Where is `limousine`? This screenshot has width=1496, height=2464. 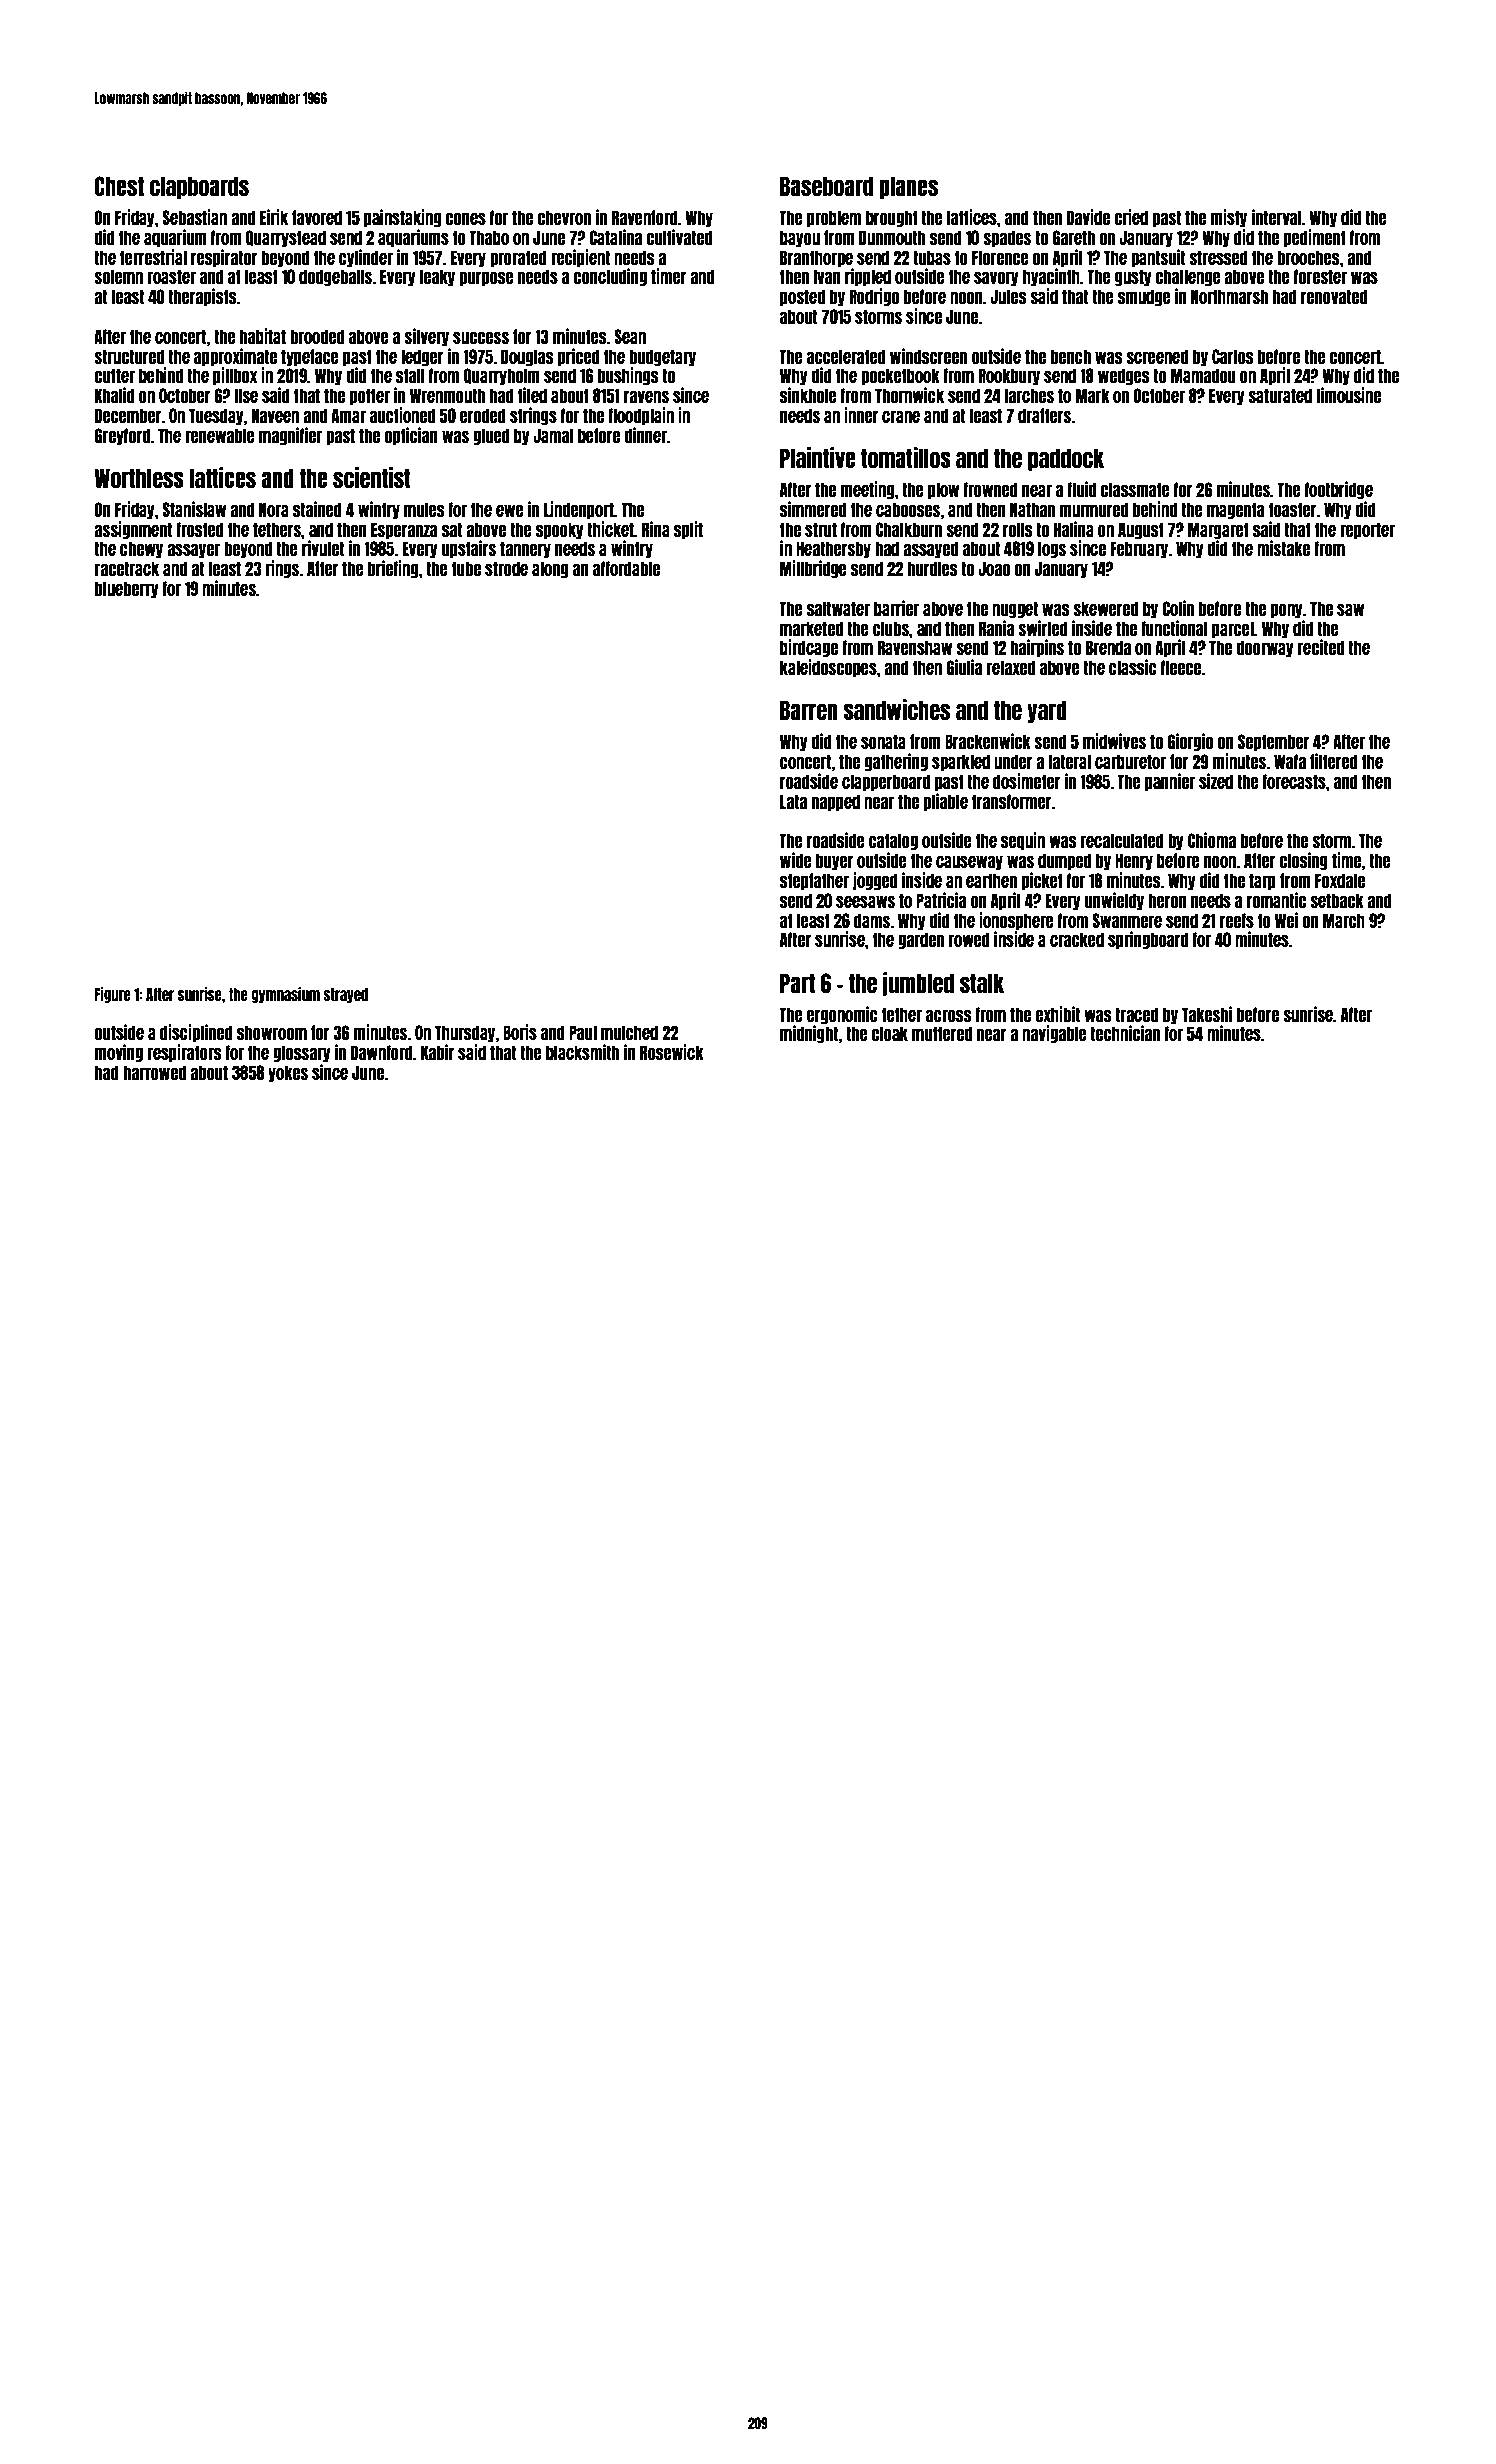 limousine is located at coordinates (1349, 395).
